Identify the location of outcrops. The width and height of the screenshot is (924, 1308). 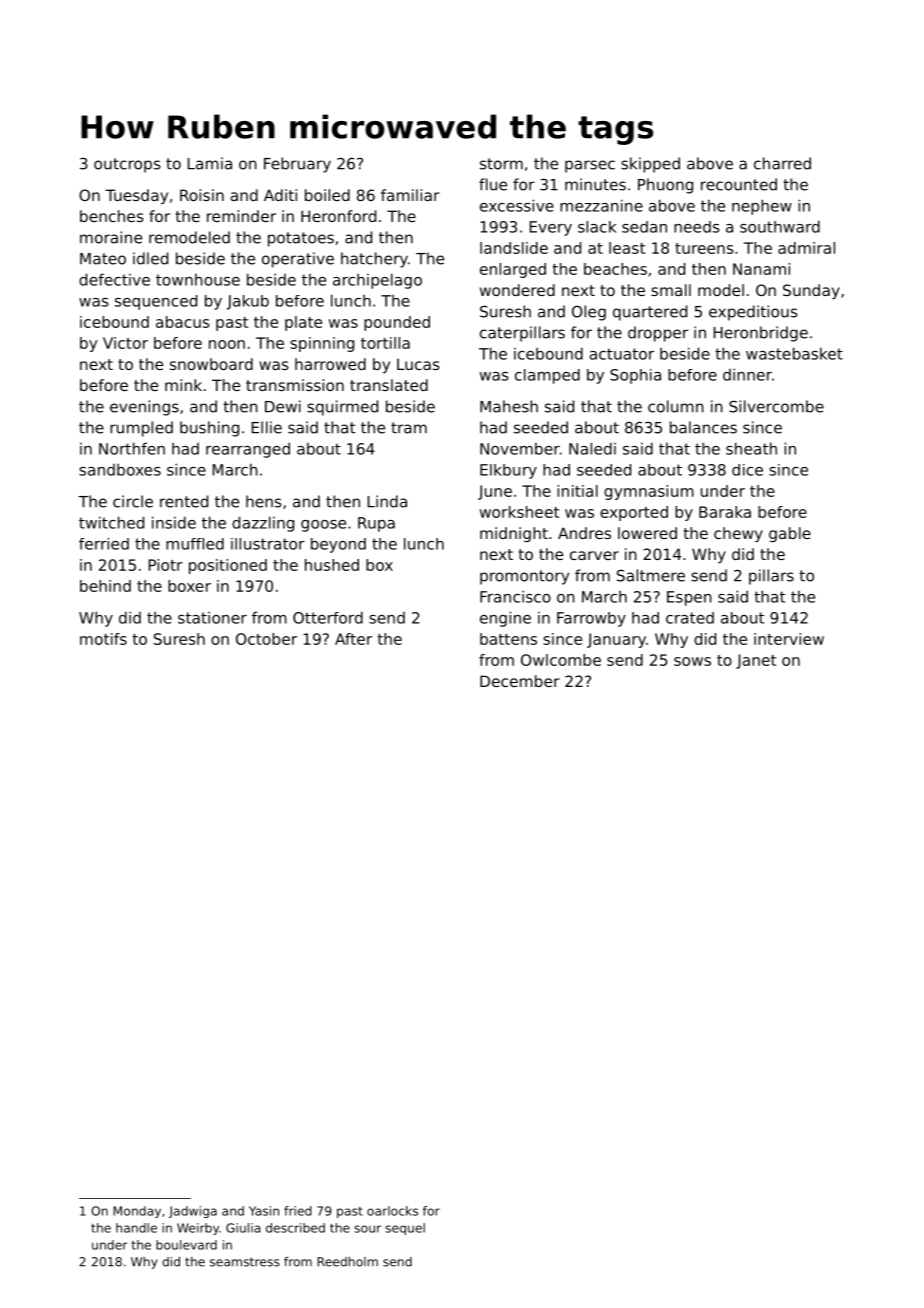
(127, 165).
